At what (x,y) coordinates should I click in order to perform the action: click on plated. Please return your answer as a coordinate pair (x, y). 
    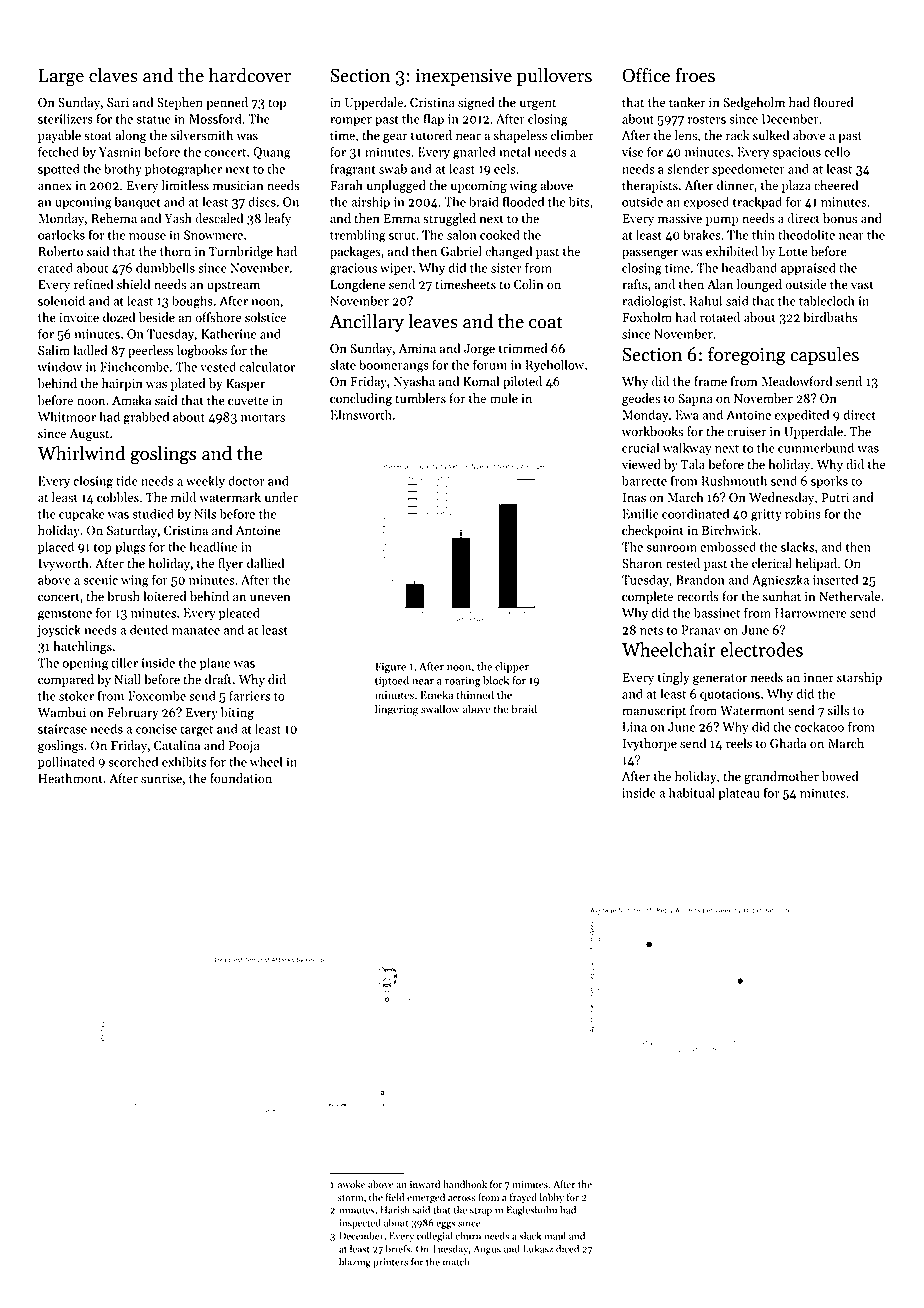
    Looking at the image, I should click on (188, 384).
